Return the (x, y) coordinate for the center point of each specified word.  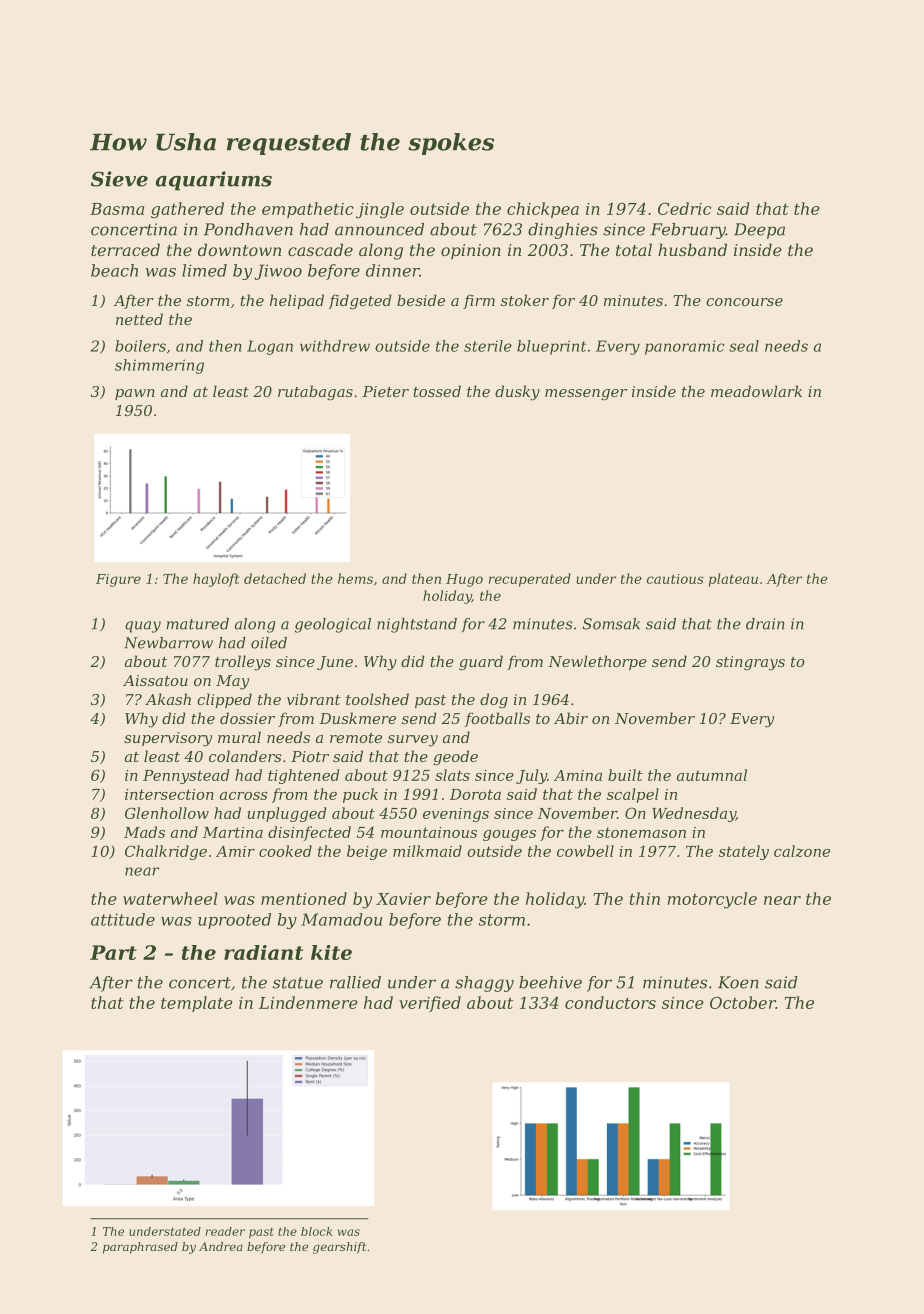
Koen (738, 982)
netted (139, 319)
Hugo (464, 580)
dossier (247, 718)
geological (333, 625)
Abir (571, 718)
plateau (733, 580)
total (634, 249)
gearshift (339, 1248)
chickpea (543, 210)
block (317, 1231)
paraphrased (140, 1248)
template (197, 1004)
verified (430, 1004)
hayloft (216, 580)
